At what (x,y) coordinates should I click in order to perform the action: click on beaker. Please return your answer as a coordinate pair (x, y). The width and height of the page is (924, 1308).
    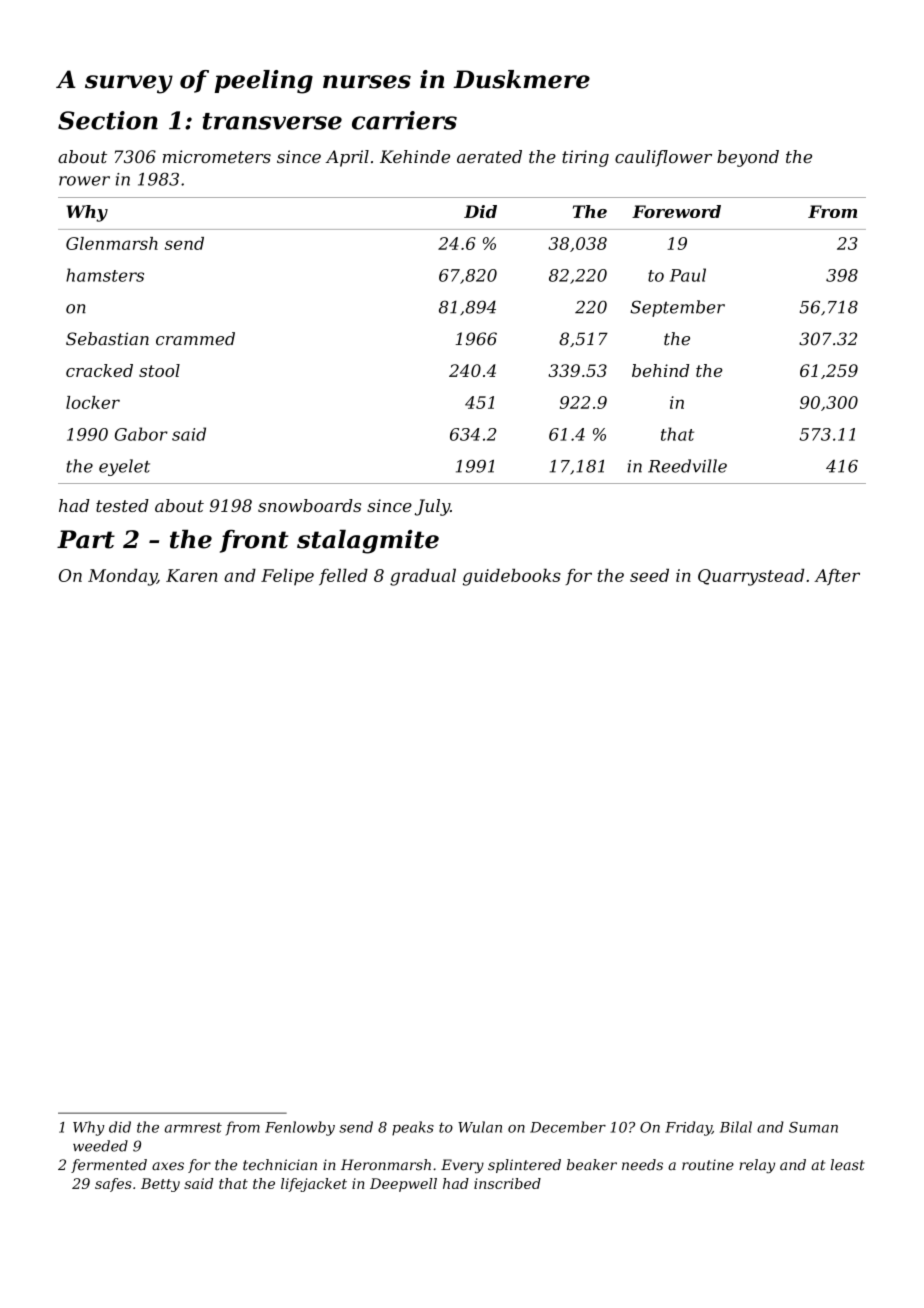
    Looking at the image, I should click on (592, 1165).
